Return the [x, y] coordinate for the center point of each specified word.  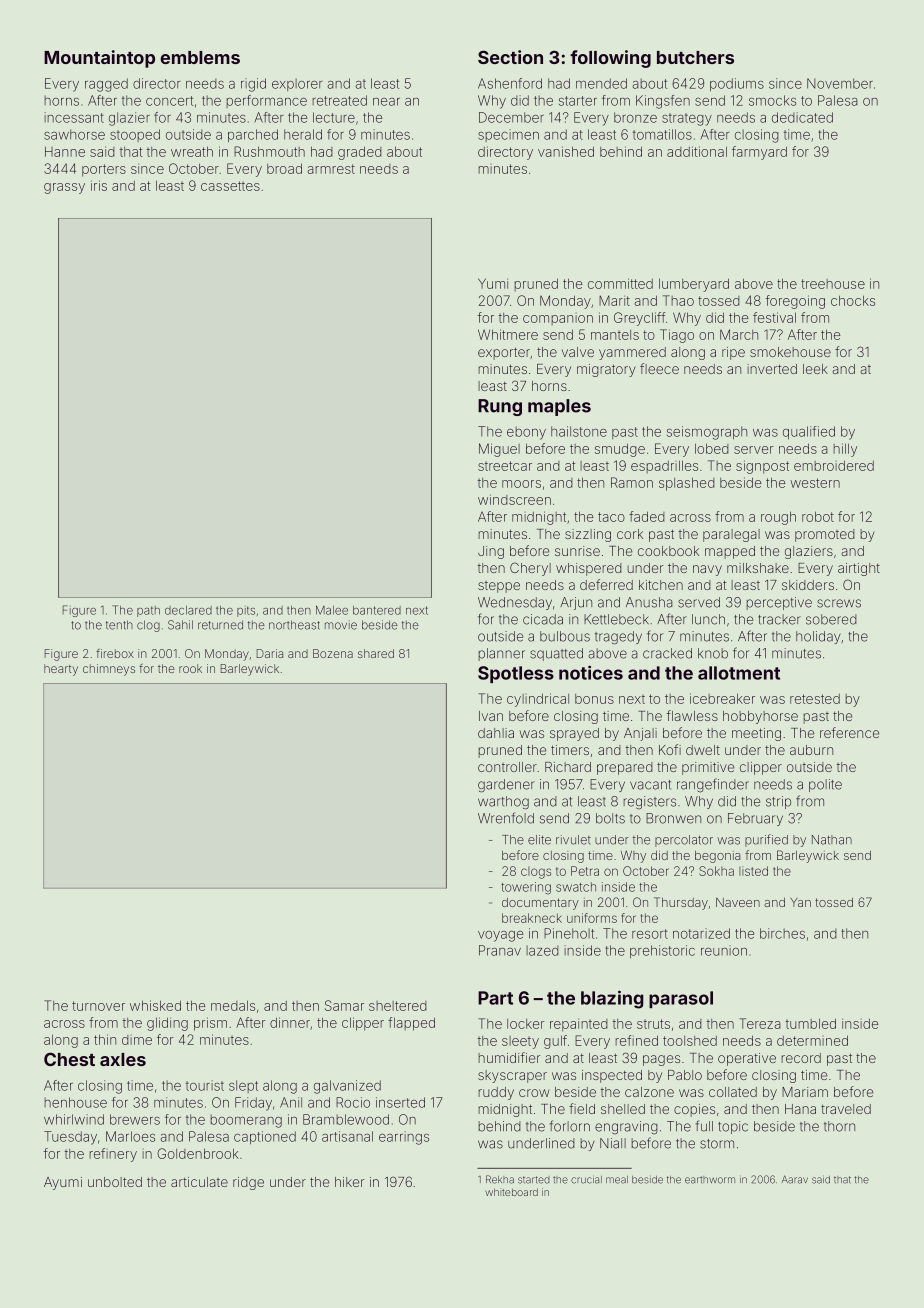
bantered [377, 610]
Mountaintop [99, 59]
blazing [612, 999]
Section [510, 57]
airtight [859, 569]
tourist [205, 1085]
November [840, 83]
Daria [270, 653]
